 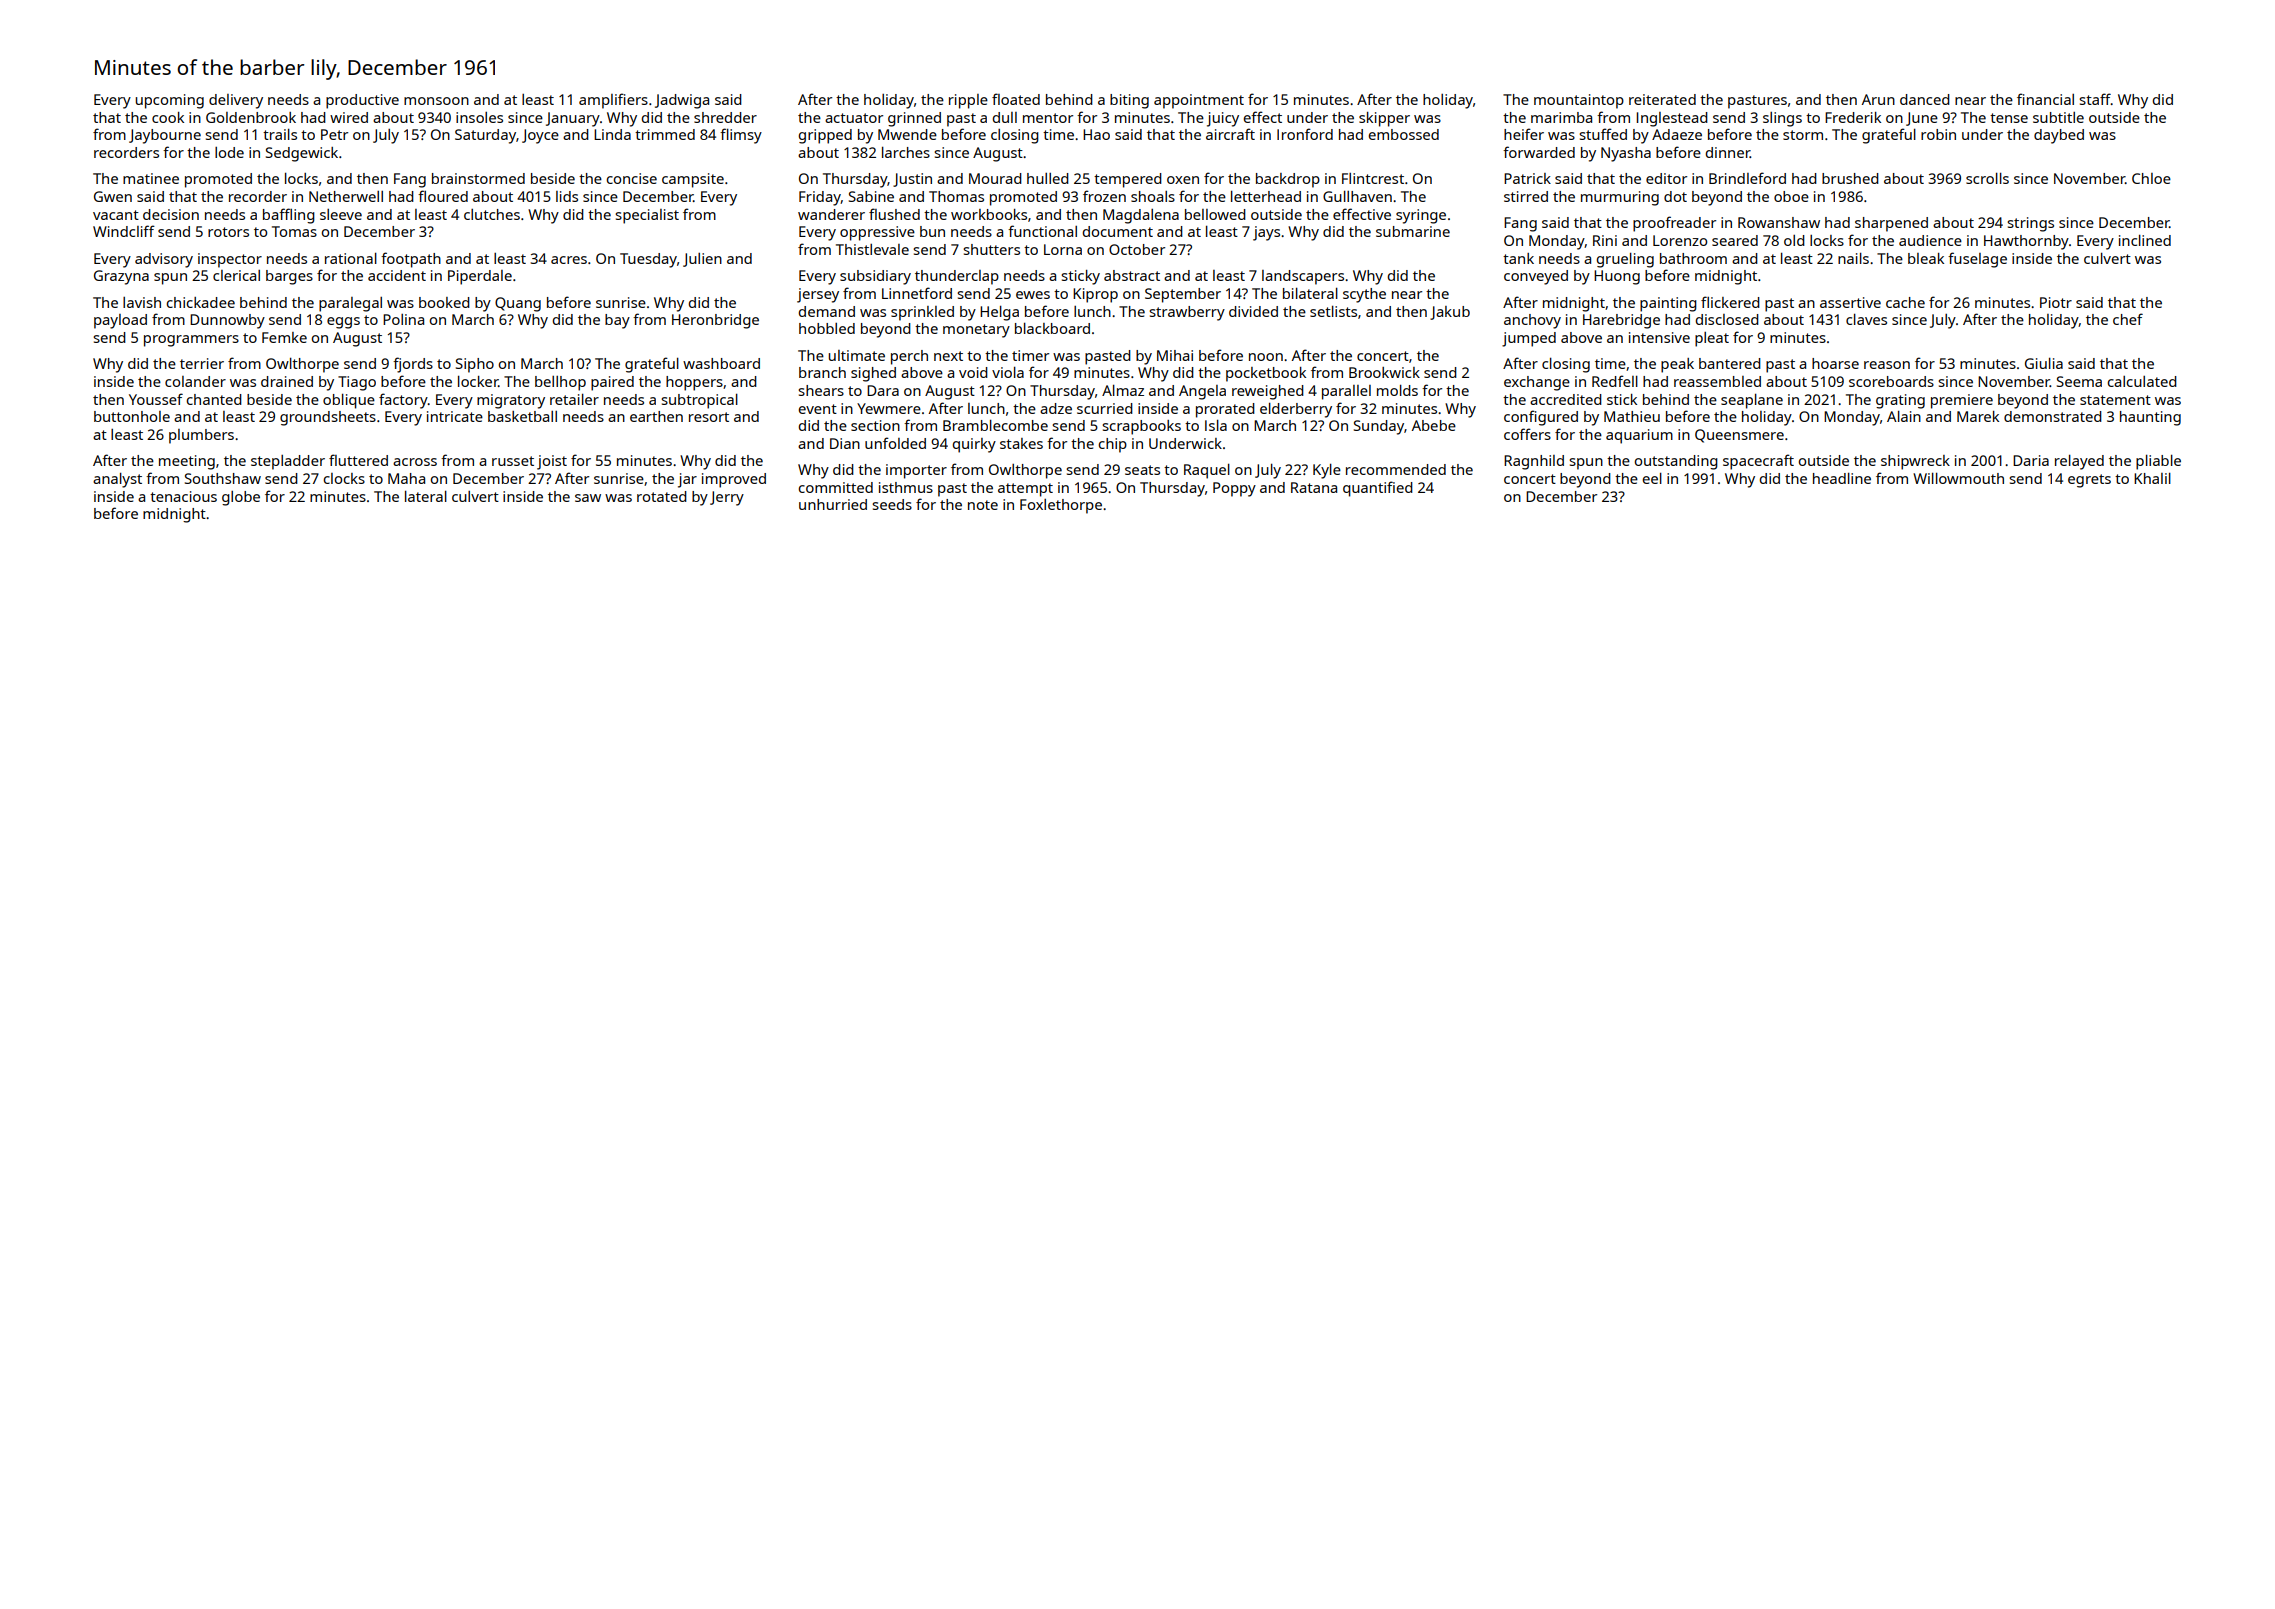 What do you see at coordinates (241, 498) in the page?
I see `globe` at bounding box center [241, 498].
